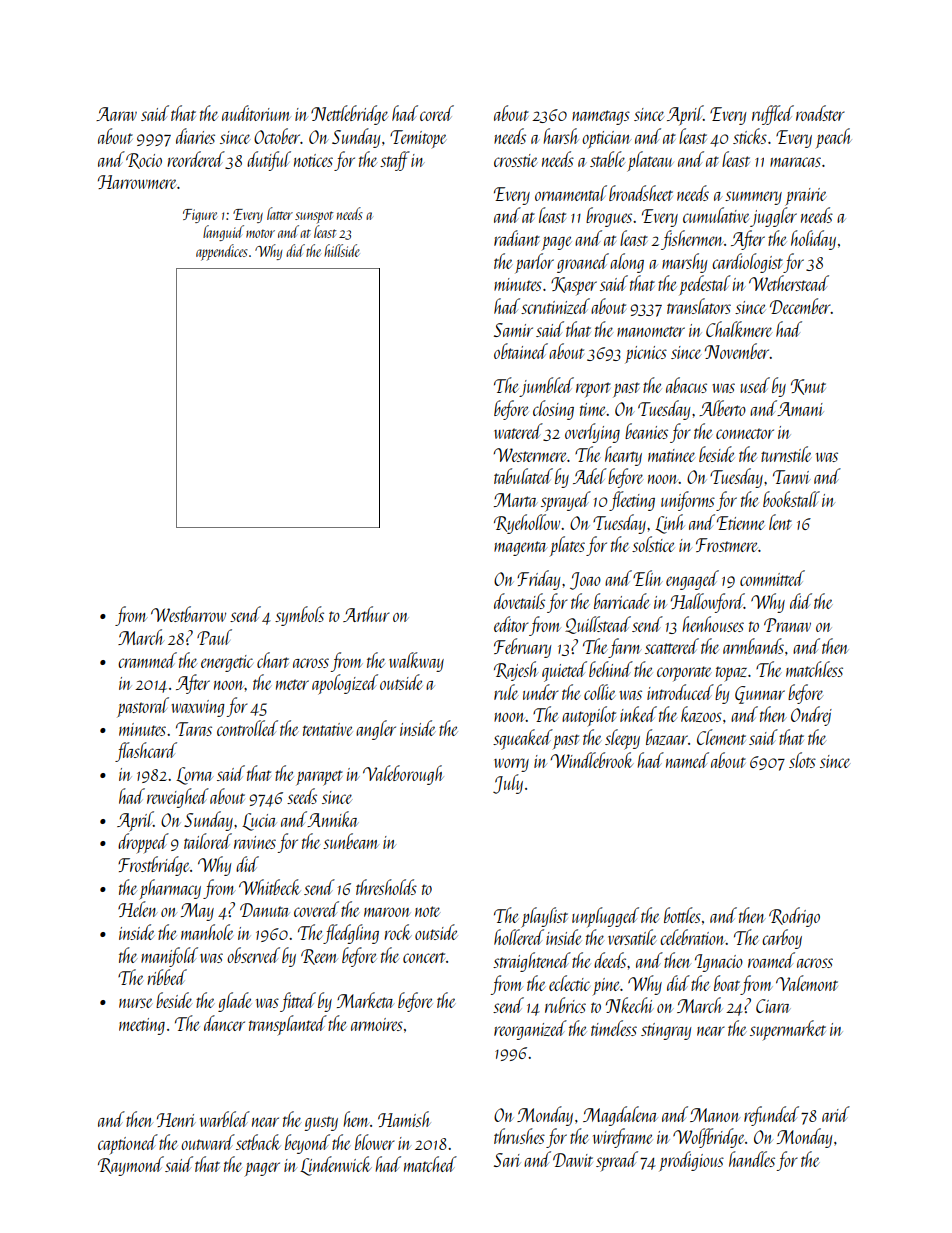  What do you see at coordinates (740, 523) in the image?
I see `Etienne` at bounding box center [740, 523].
